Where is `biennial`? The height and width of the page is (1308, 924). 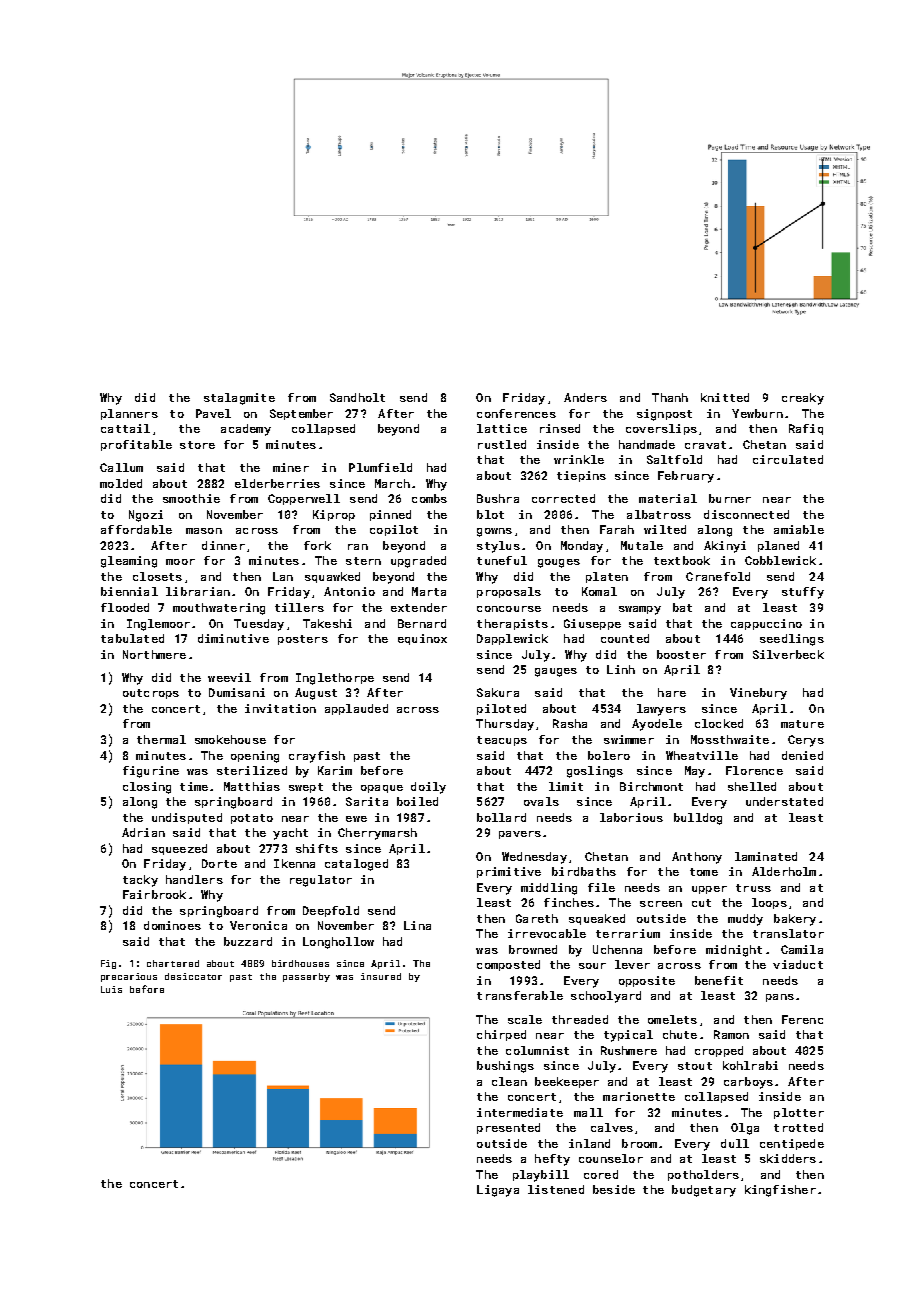
biennial is located at coordinates (129, 591).
